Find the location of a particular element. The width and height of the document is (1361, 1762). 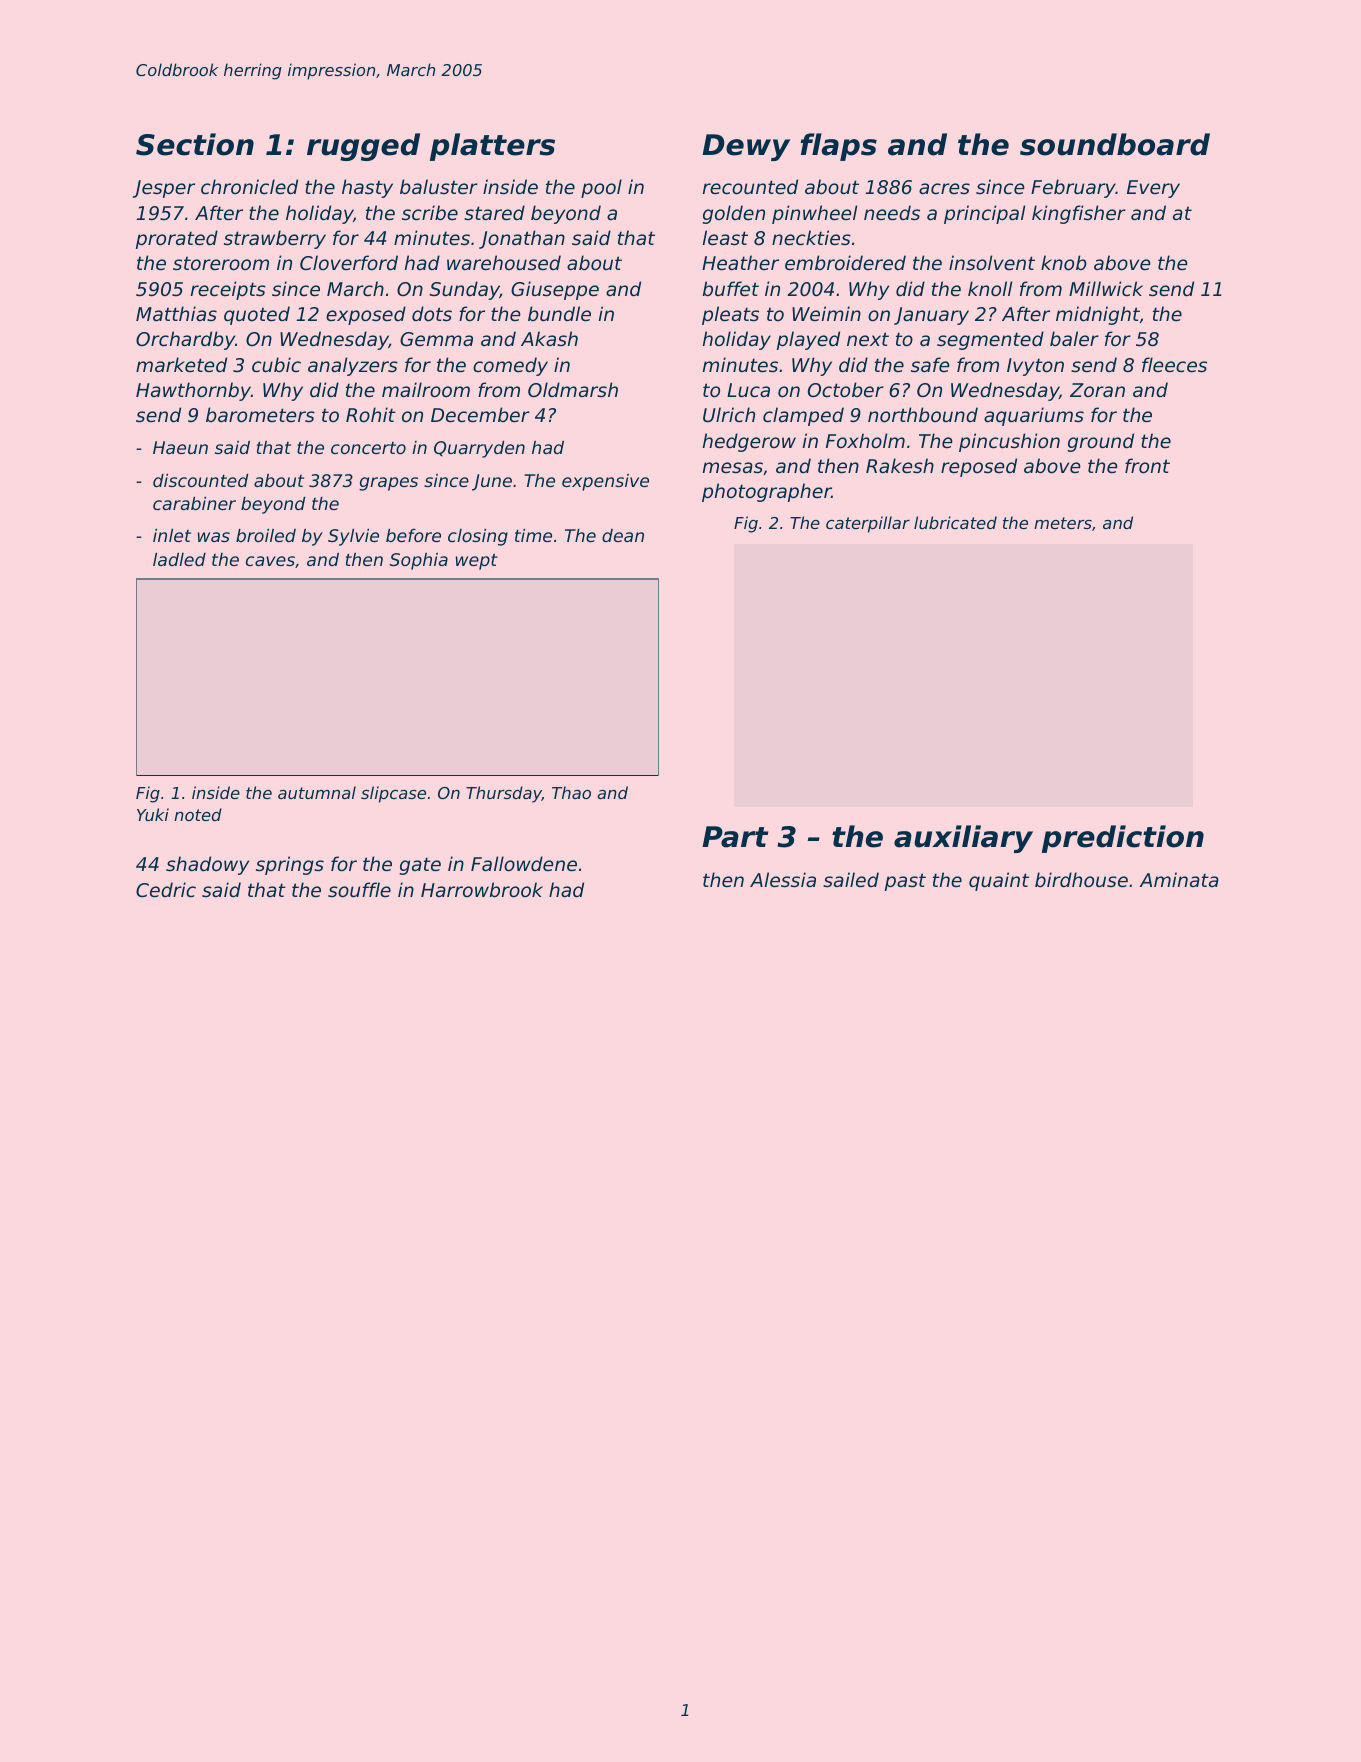

analyzers is located at coordinates (353, 366).
